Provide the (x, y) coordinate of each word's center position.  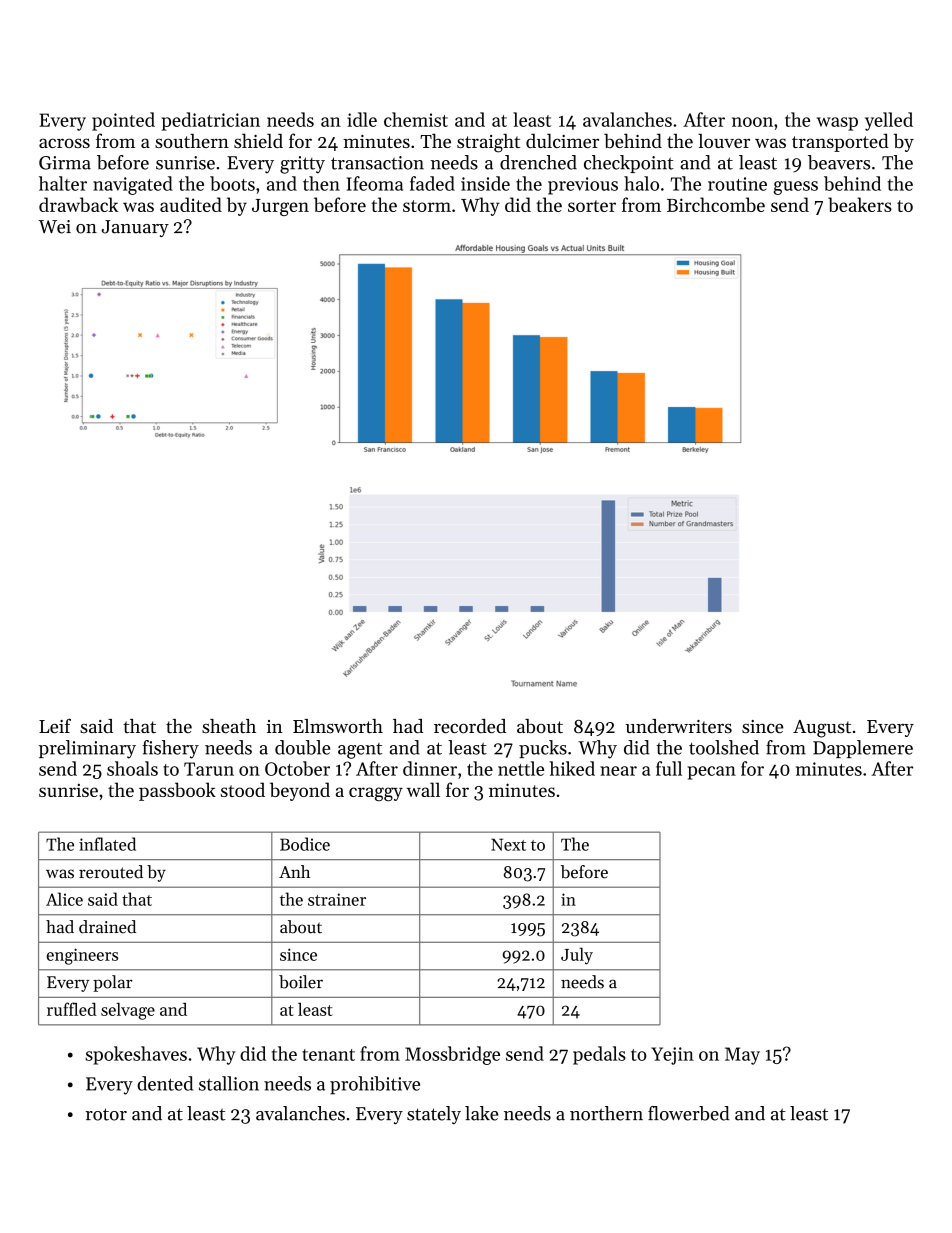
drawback (78, 204)
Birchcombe (716, 204)
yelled (889, 121)
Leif (55, 726)
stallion (229, 1083)
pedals (599, 1055)
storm (427, 206)
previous (583, 186)
